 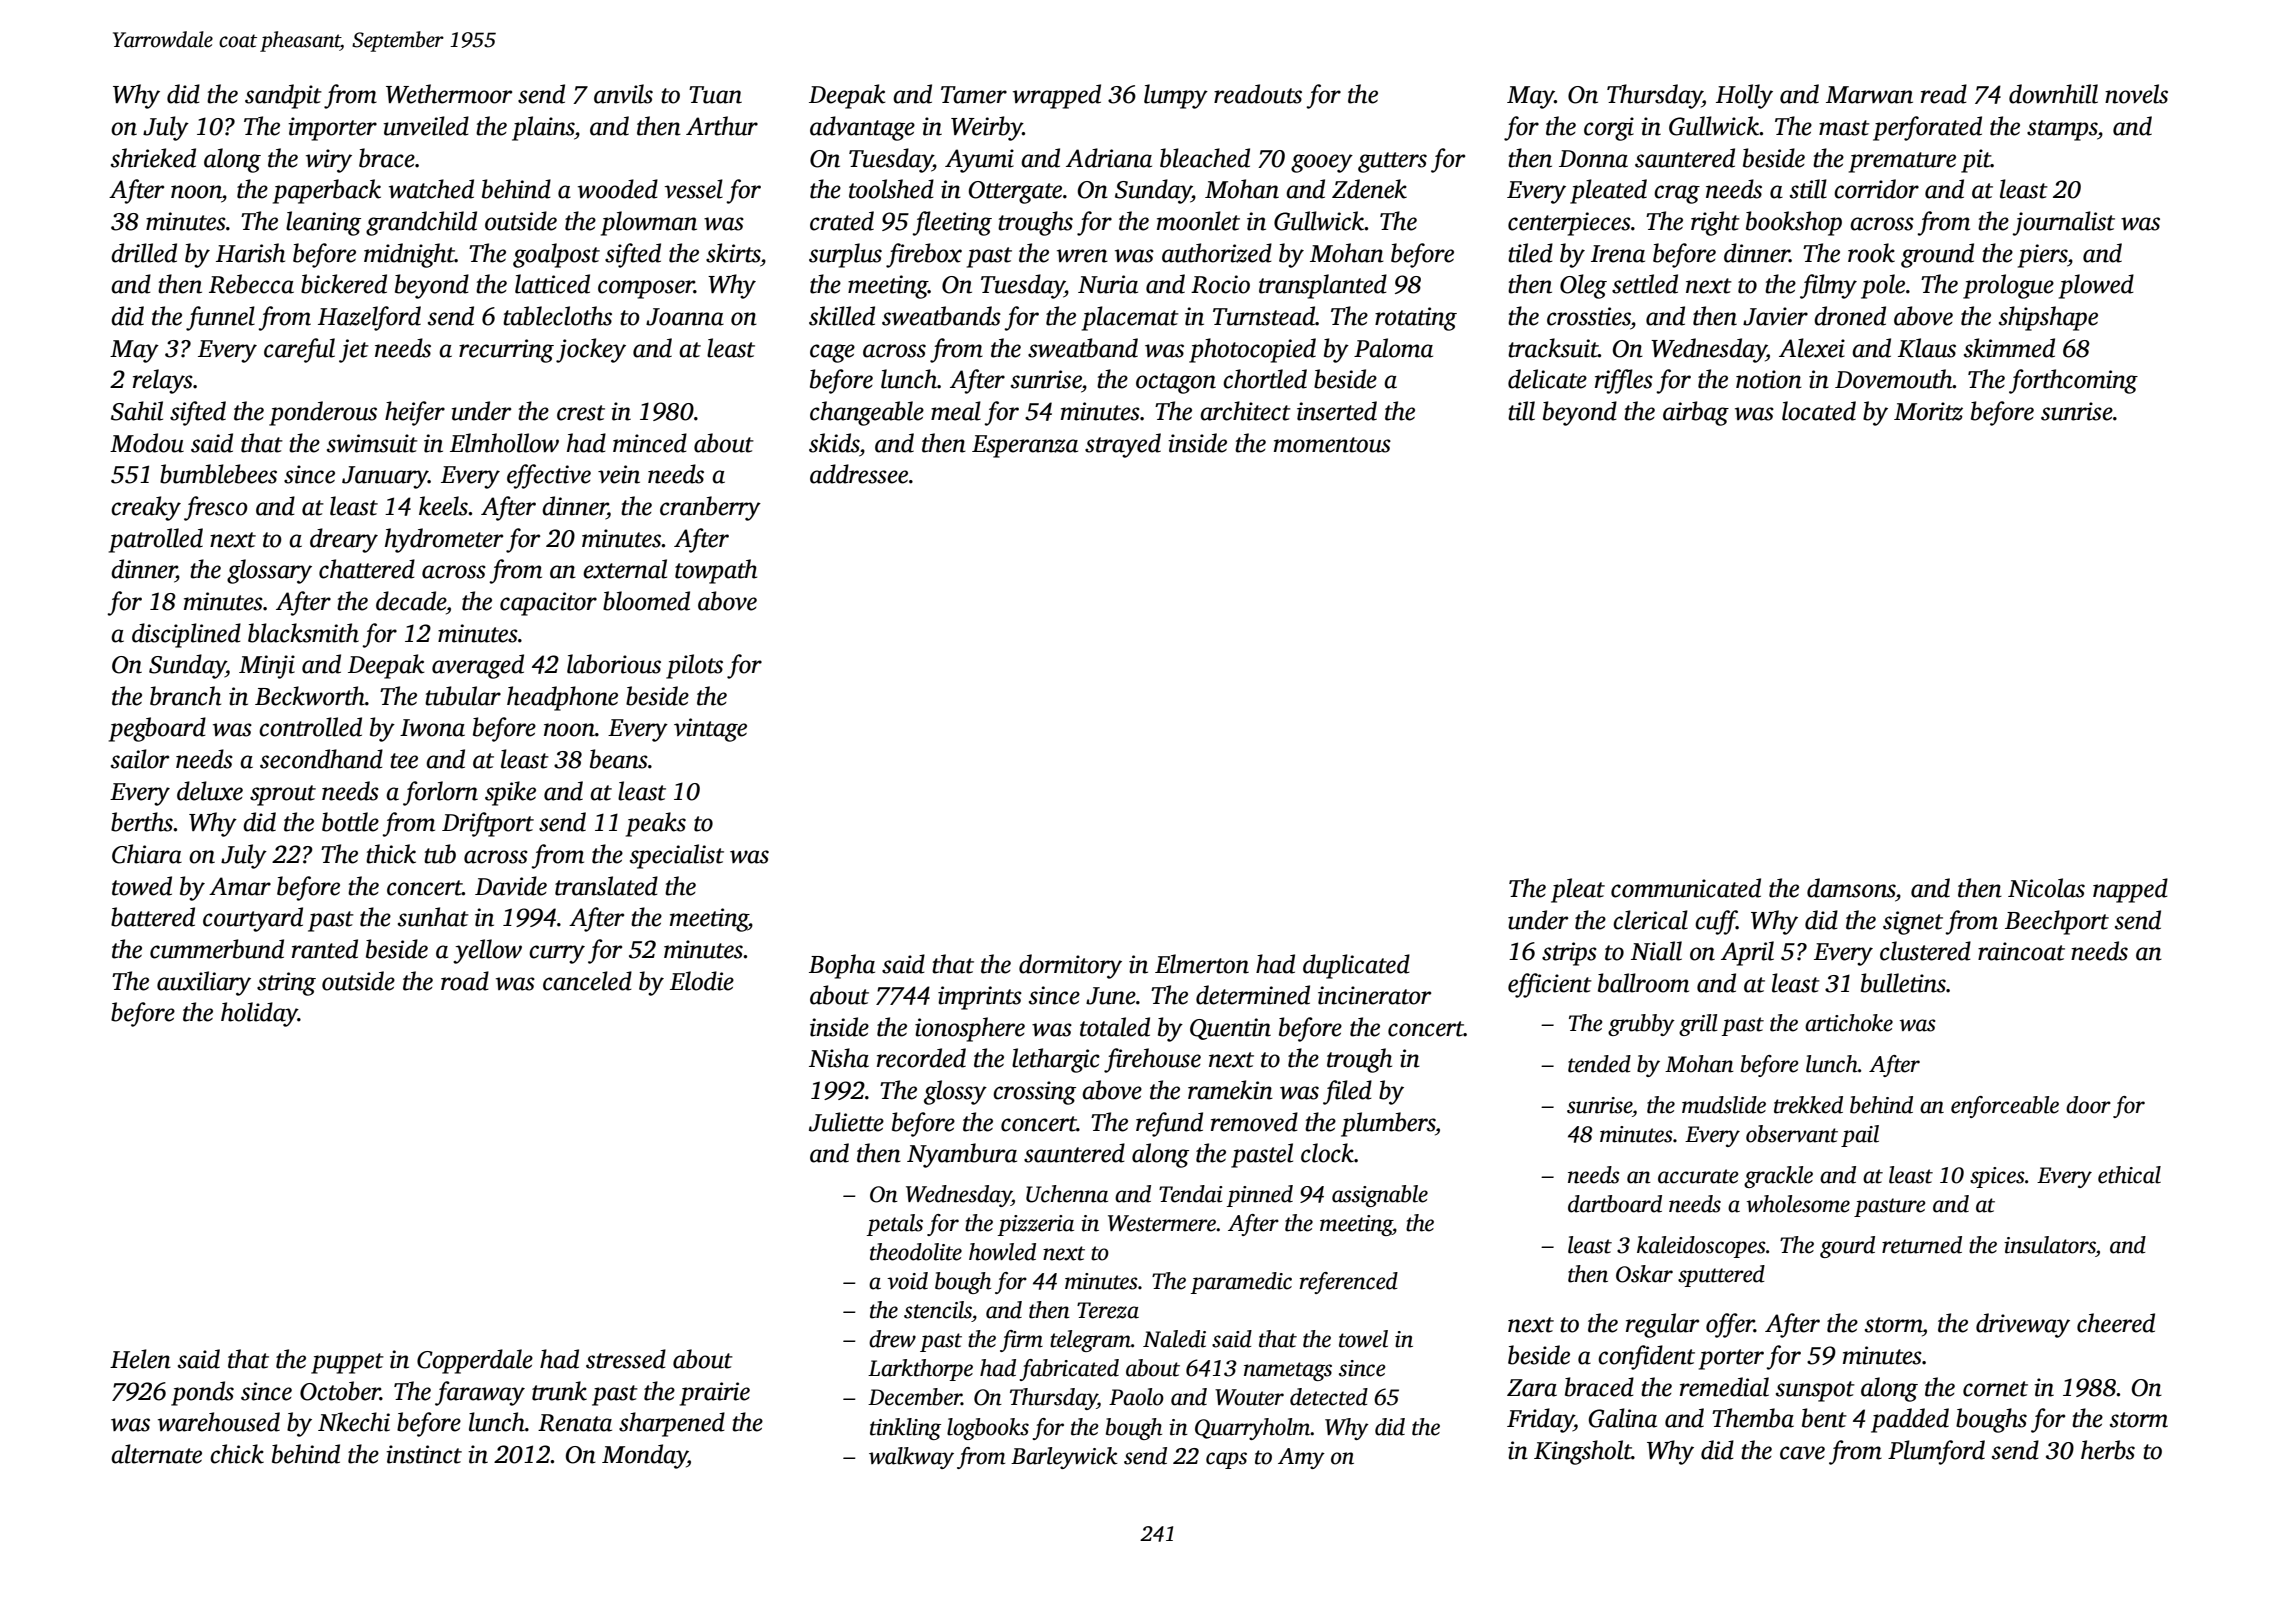 I want to click on bleached, so click(x=1205, y=158).
